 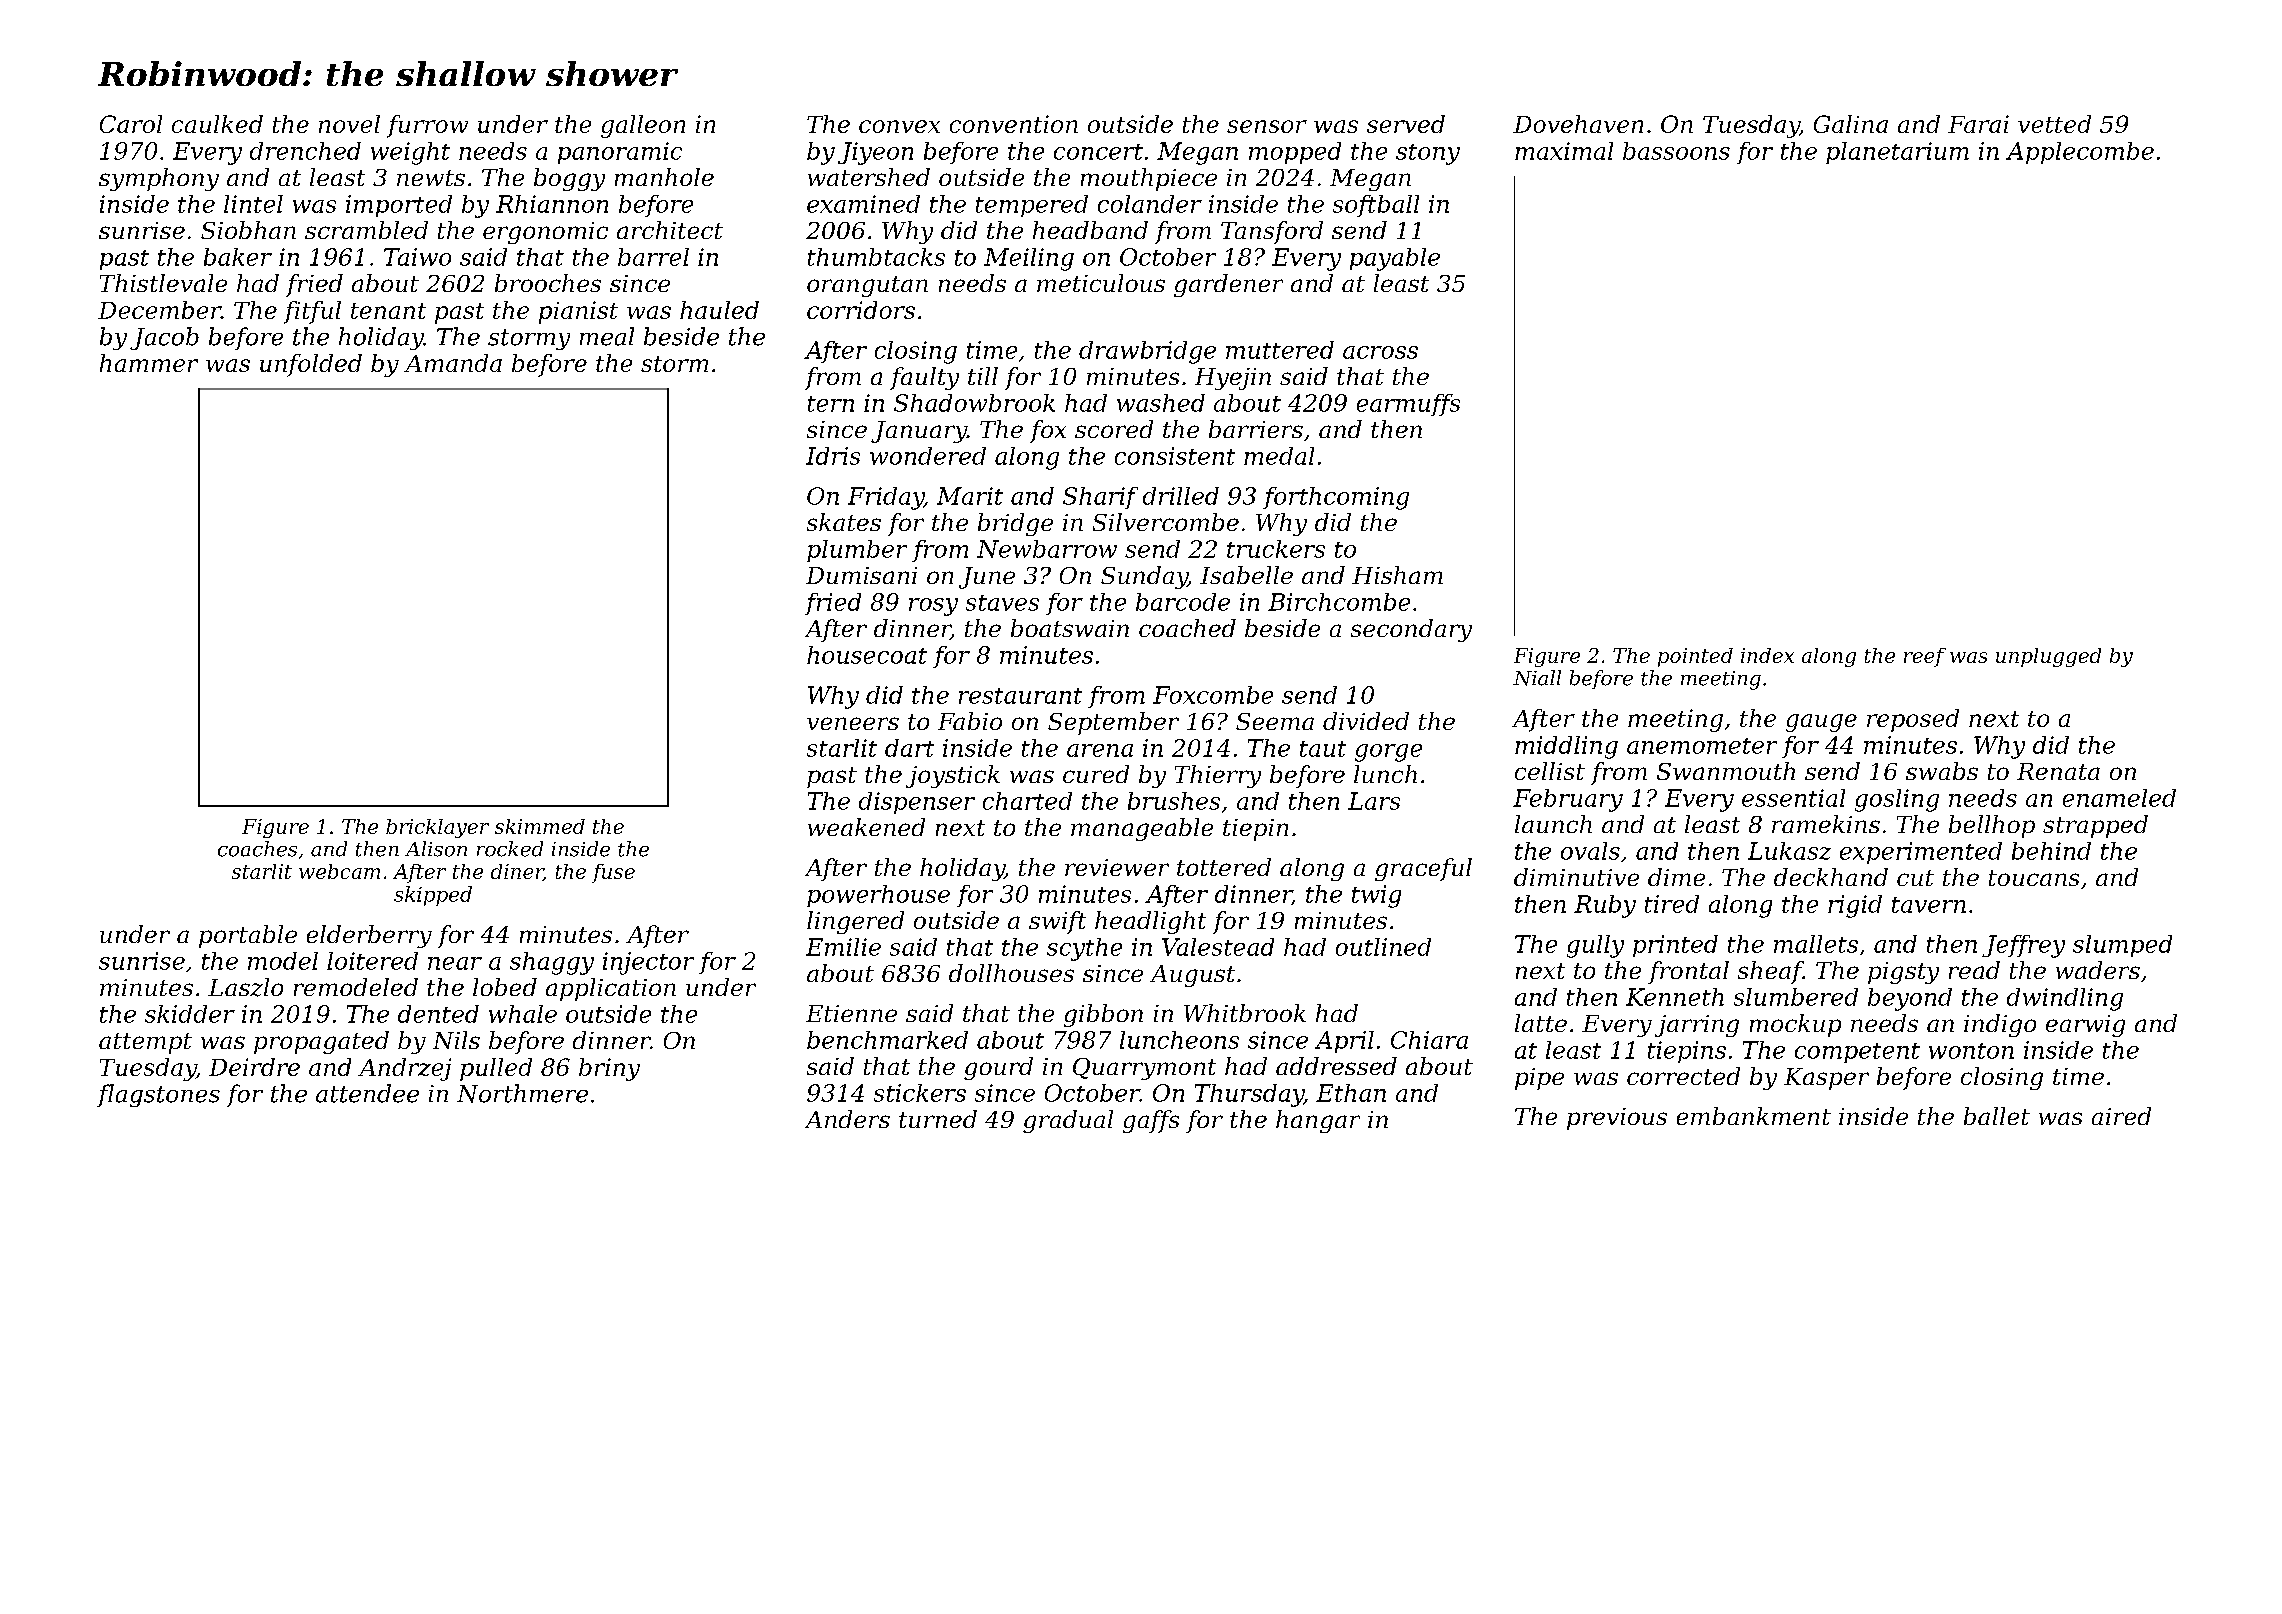 What do you see at coordinates (1978, 124) in the screenshot?
I see `Farai` at bounding box center [1978, 124].
